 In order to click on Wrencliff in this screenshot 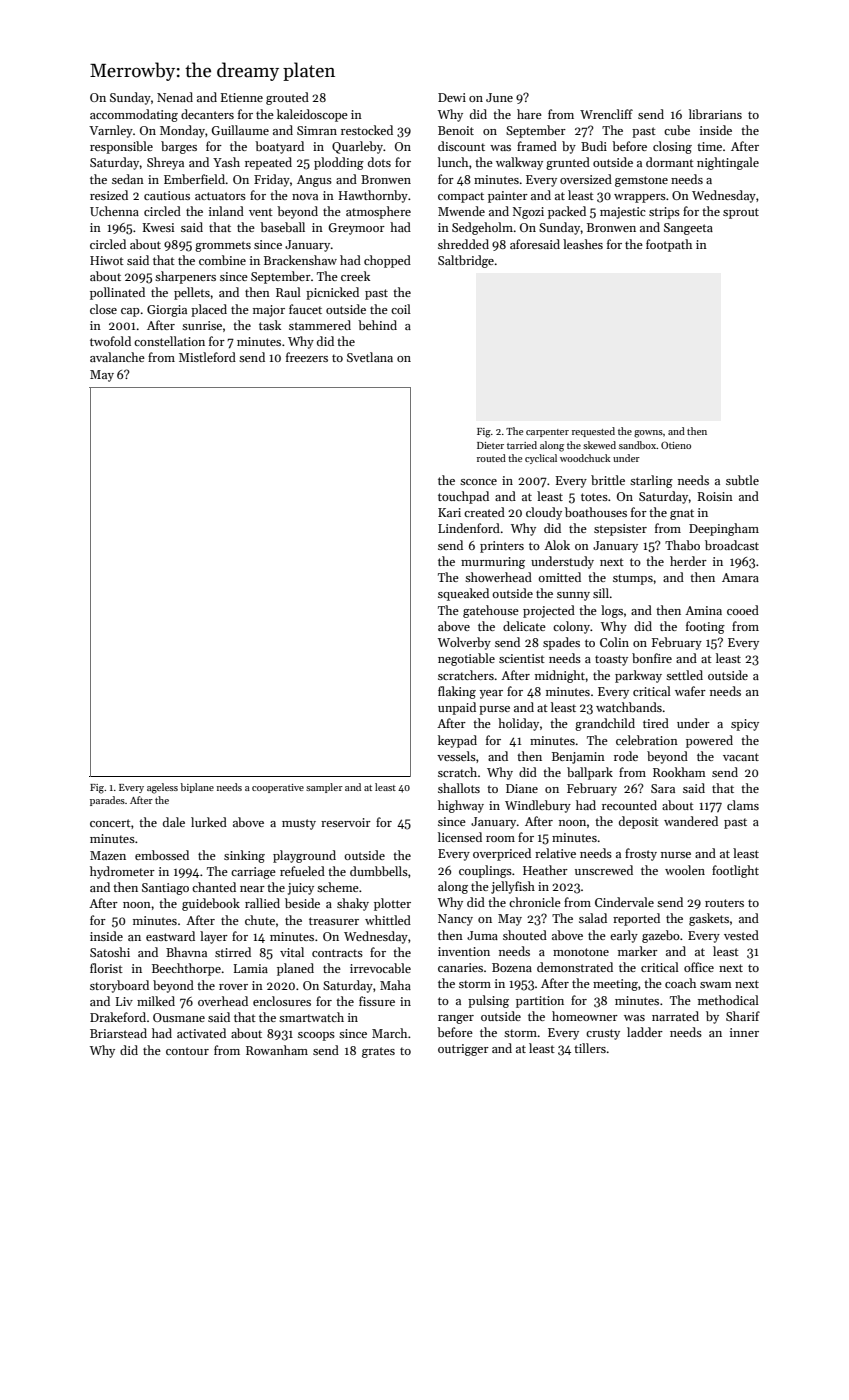, I will do `click(606, 114)`.
